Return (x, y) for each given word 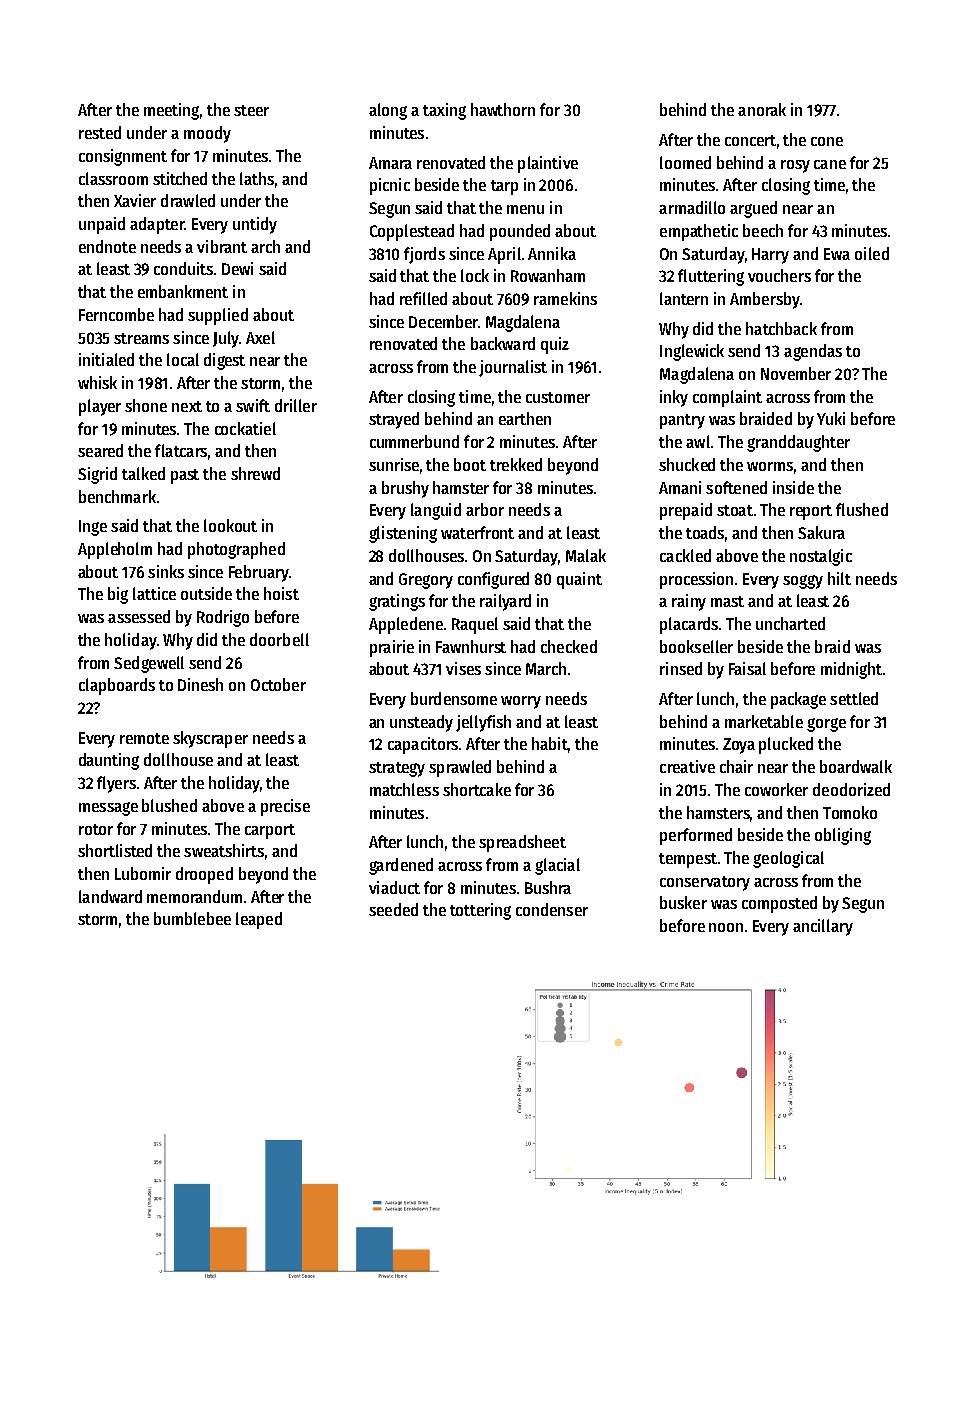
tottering (480, 911)
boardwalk (856, 766)
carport (270, 831)
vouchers (779, 275)
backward (503, 343)
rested (100, 132)
